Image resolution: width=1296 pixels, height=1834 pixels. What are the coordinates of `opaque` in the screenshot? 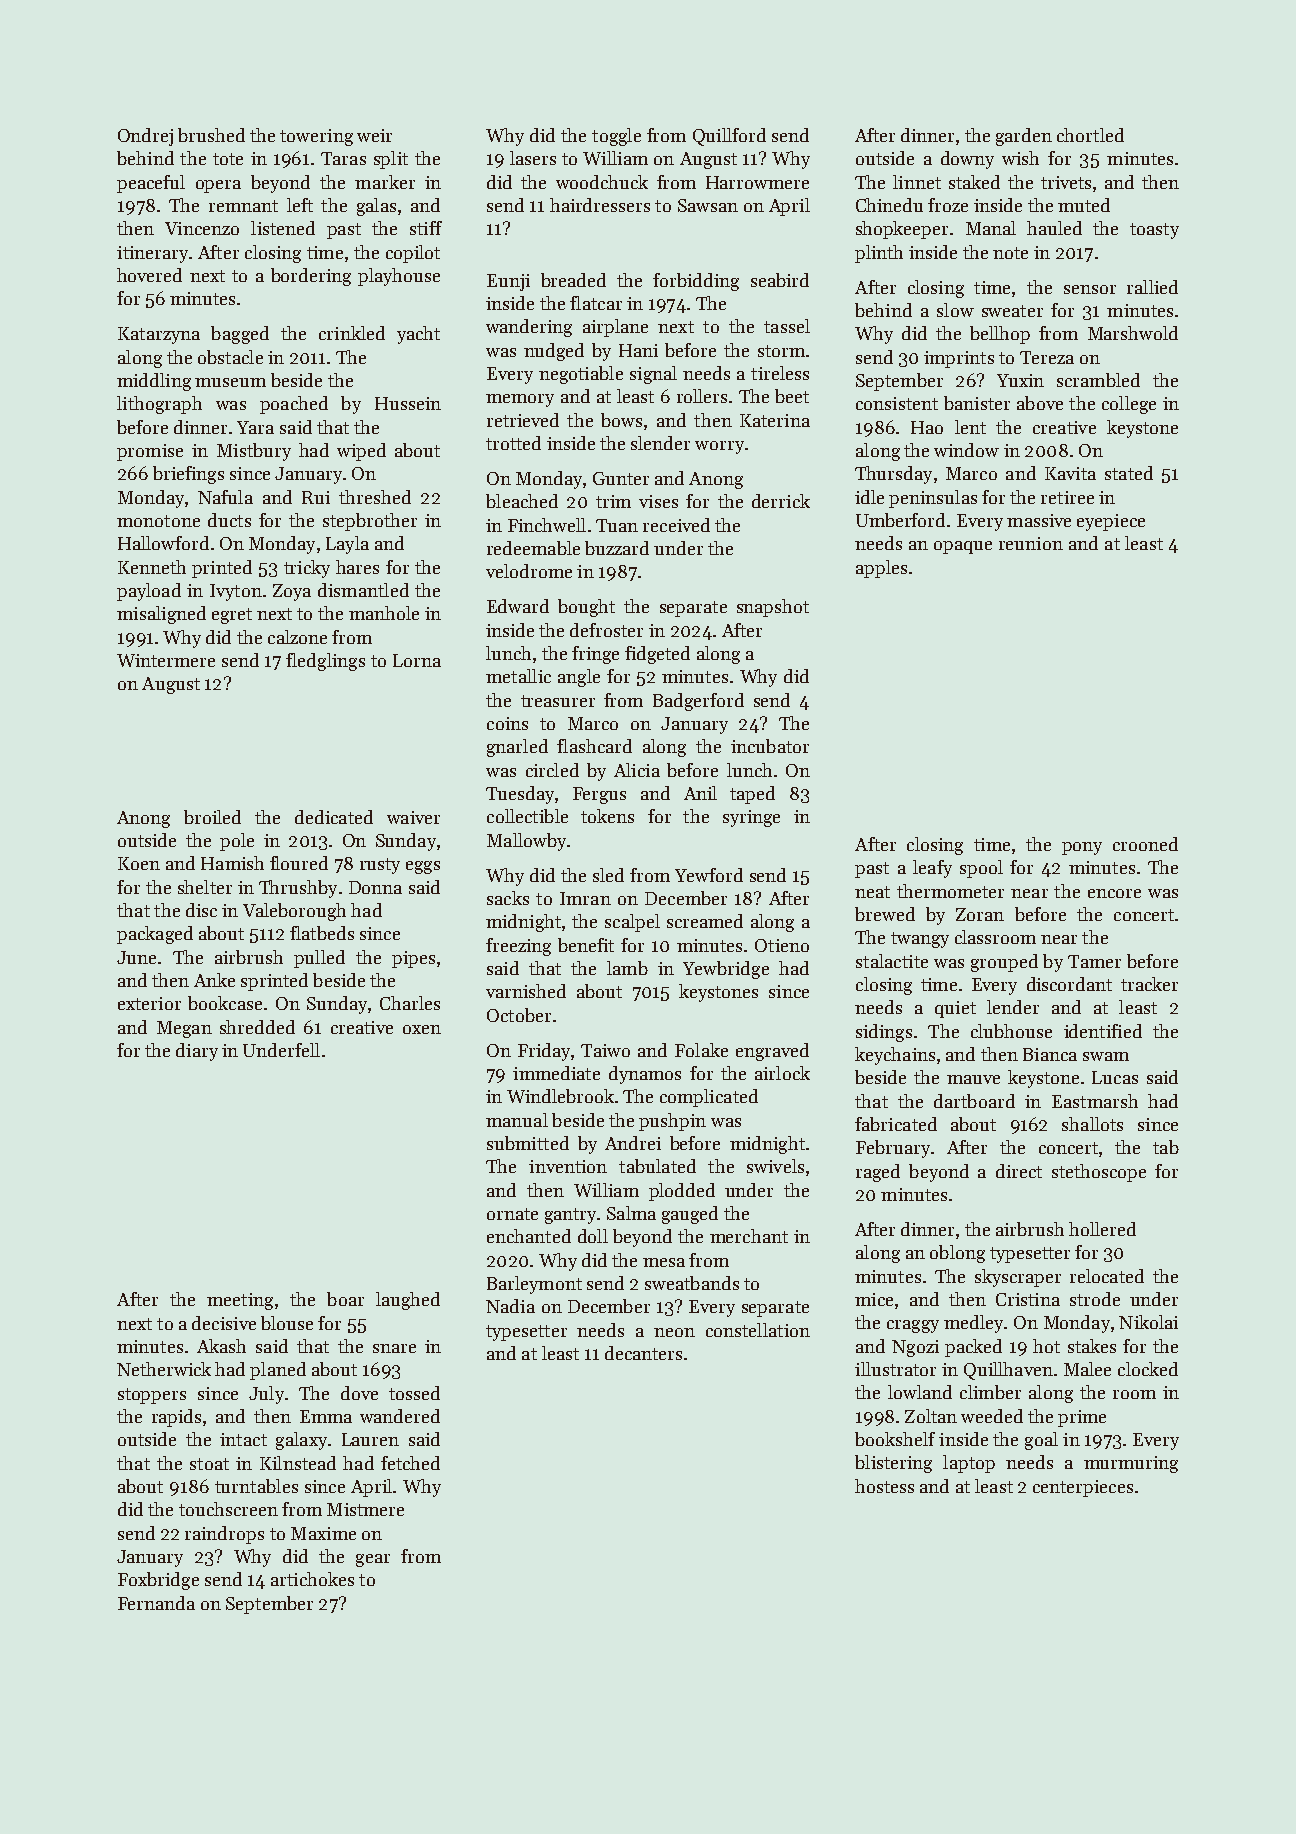 It's located at (963, 547).
